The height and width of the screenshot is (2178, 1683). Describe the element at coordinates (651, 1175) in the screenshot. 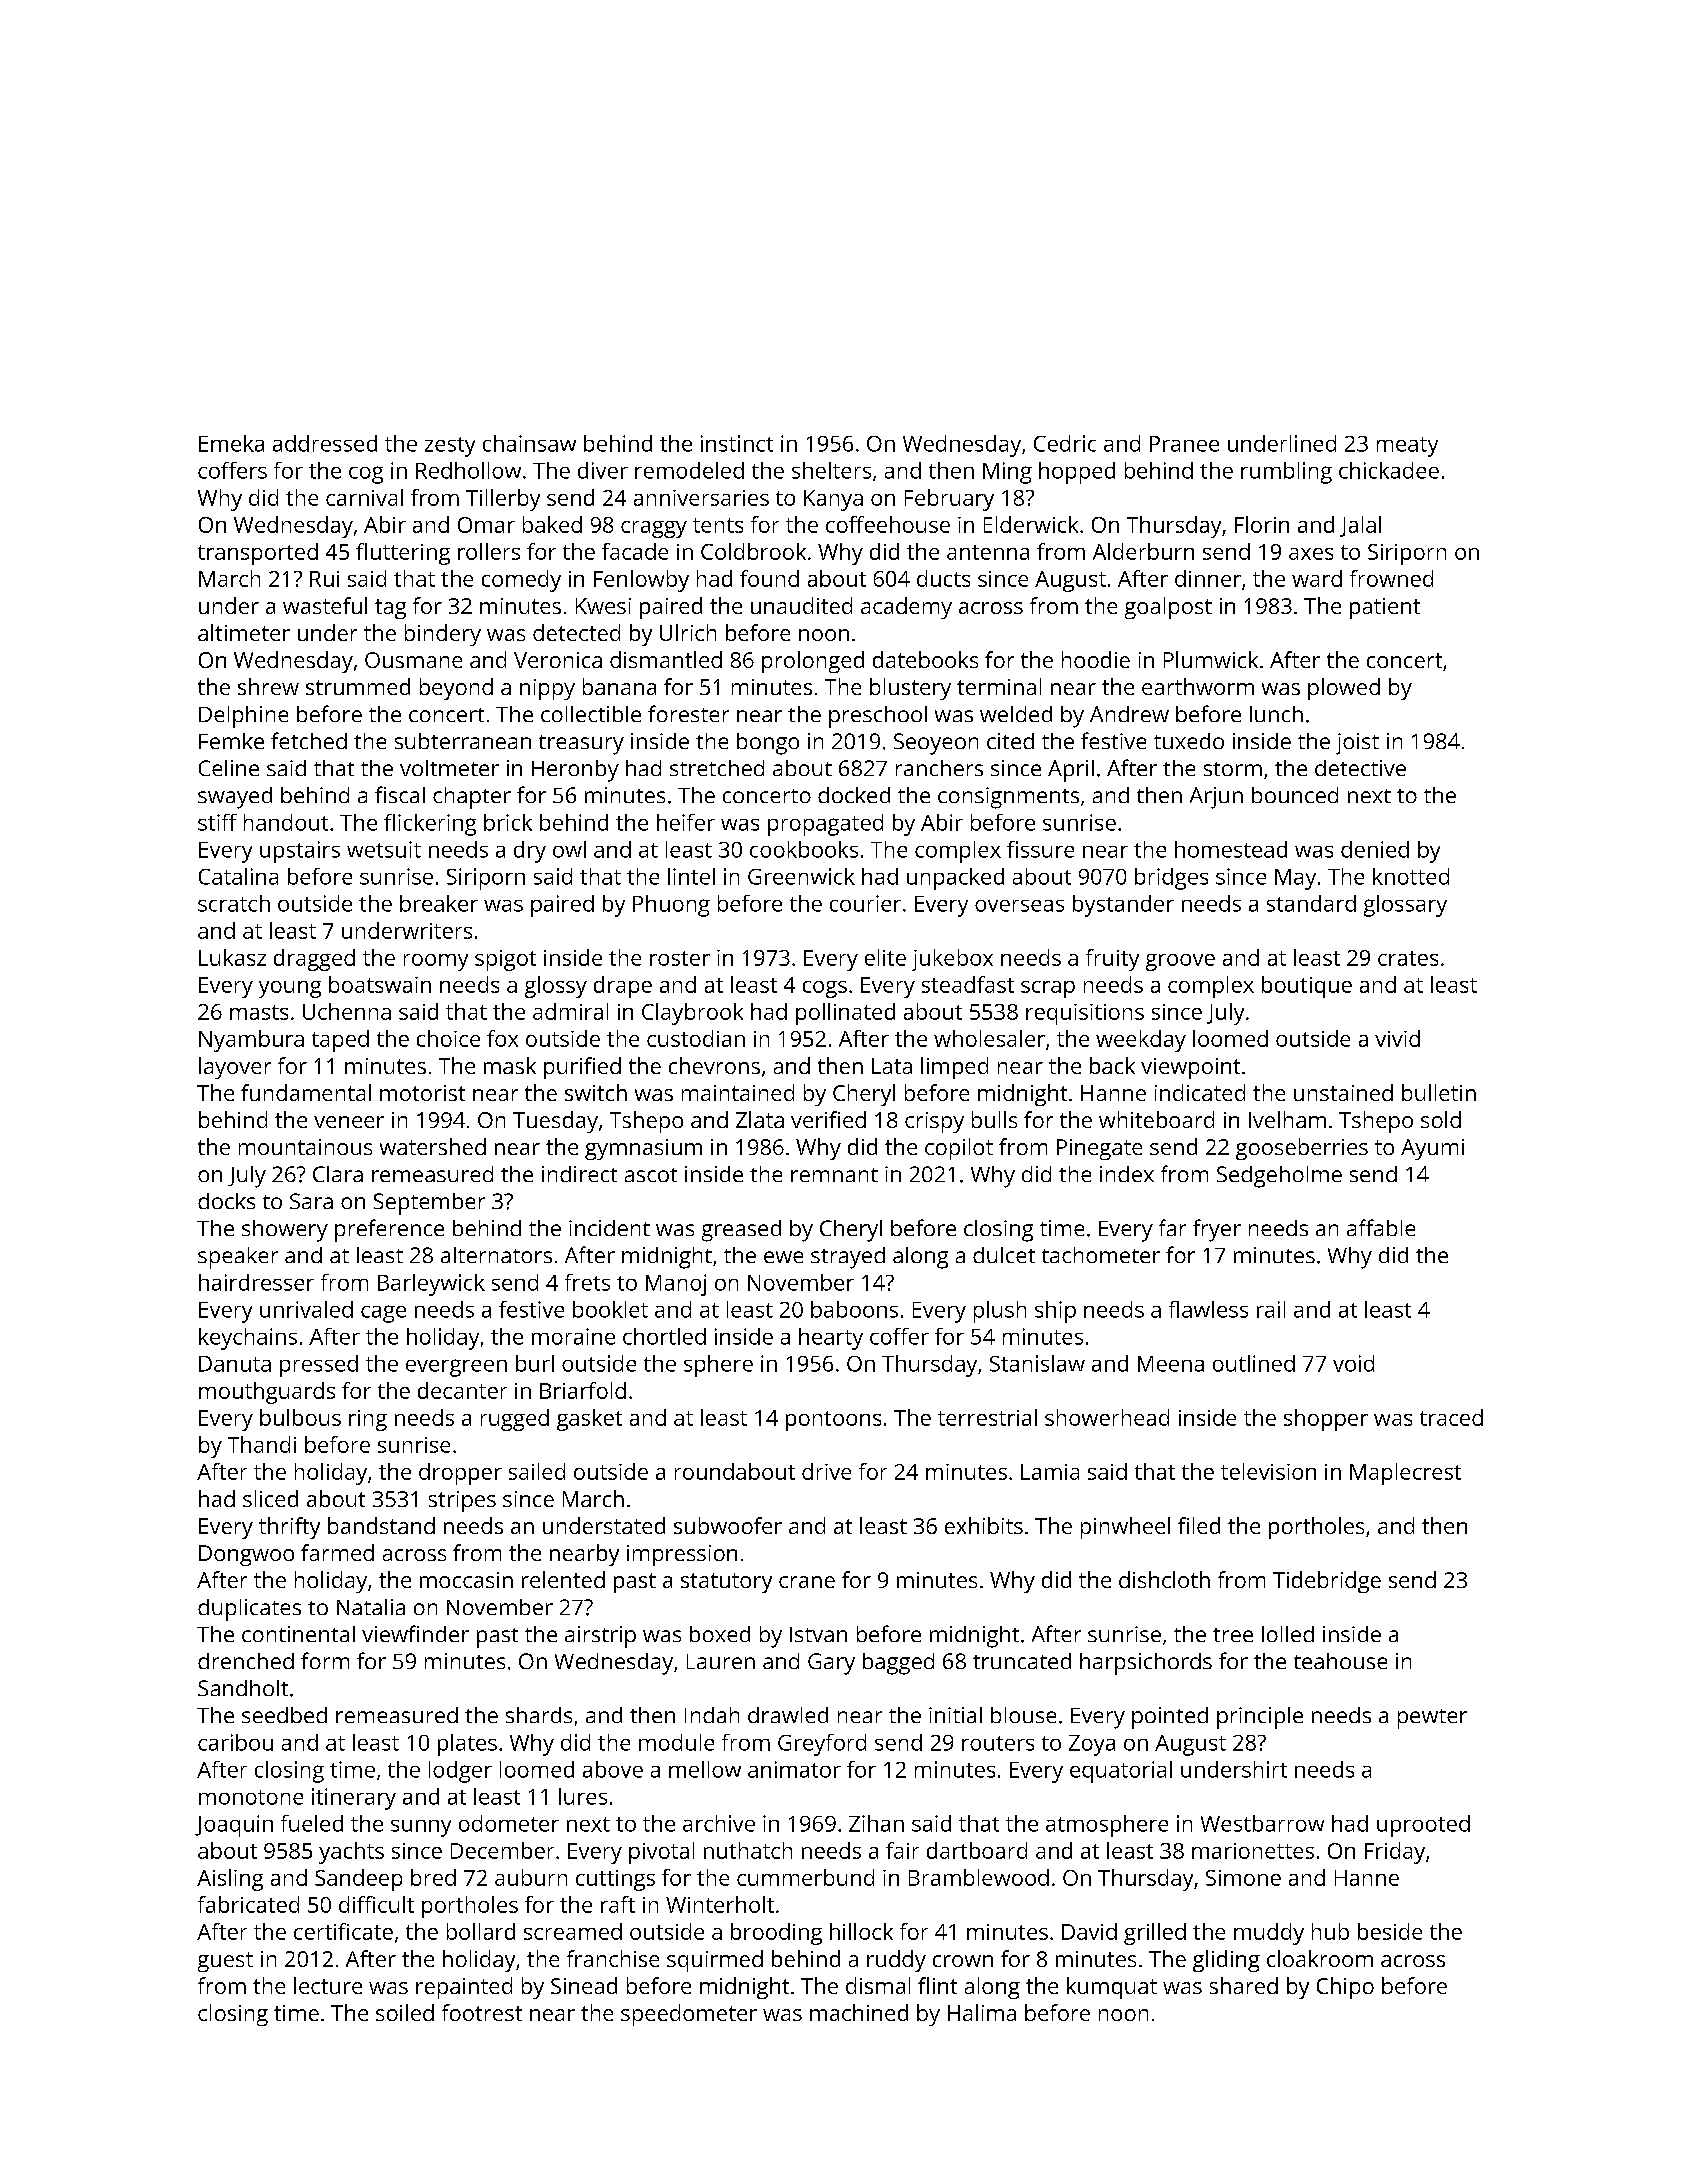

I see `ascot` at that location.
